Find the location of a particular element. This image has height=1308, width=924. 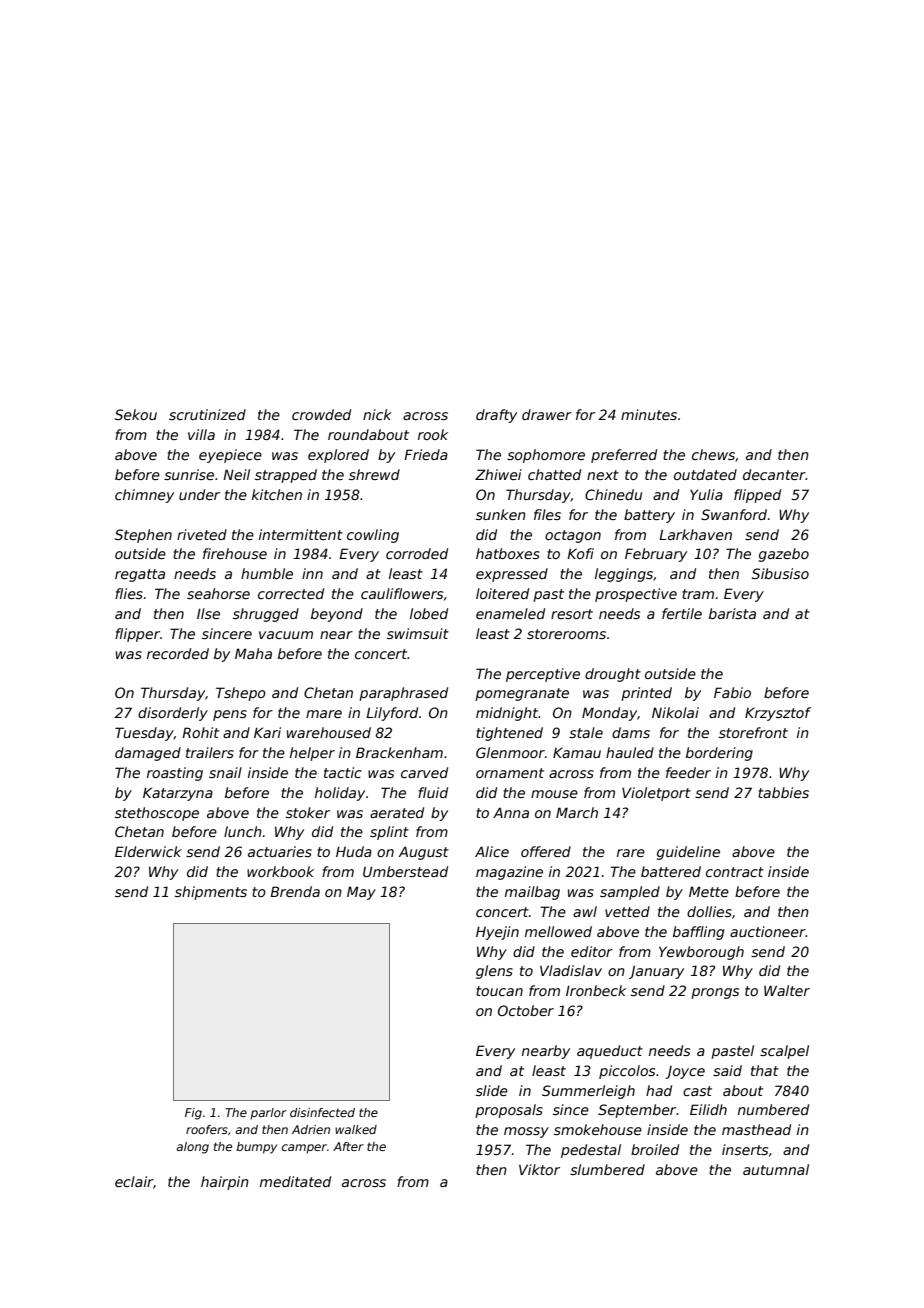

bordering is located at coordinates (719, 754).
